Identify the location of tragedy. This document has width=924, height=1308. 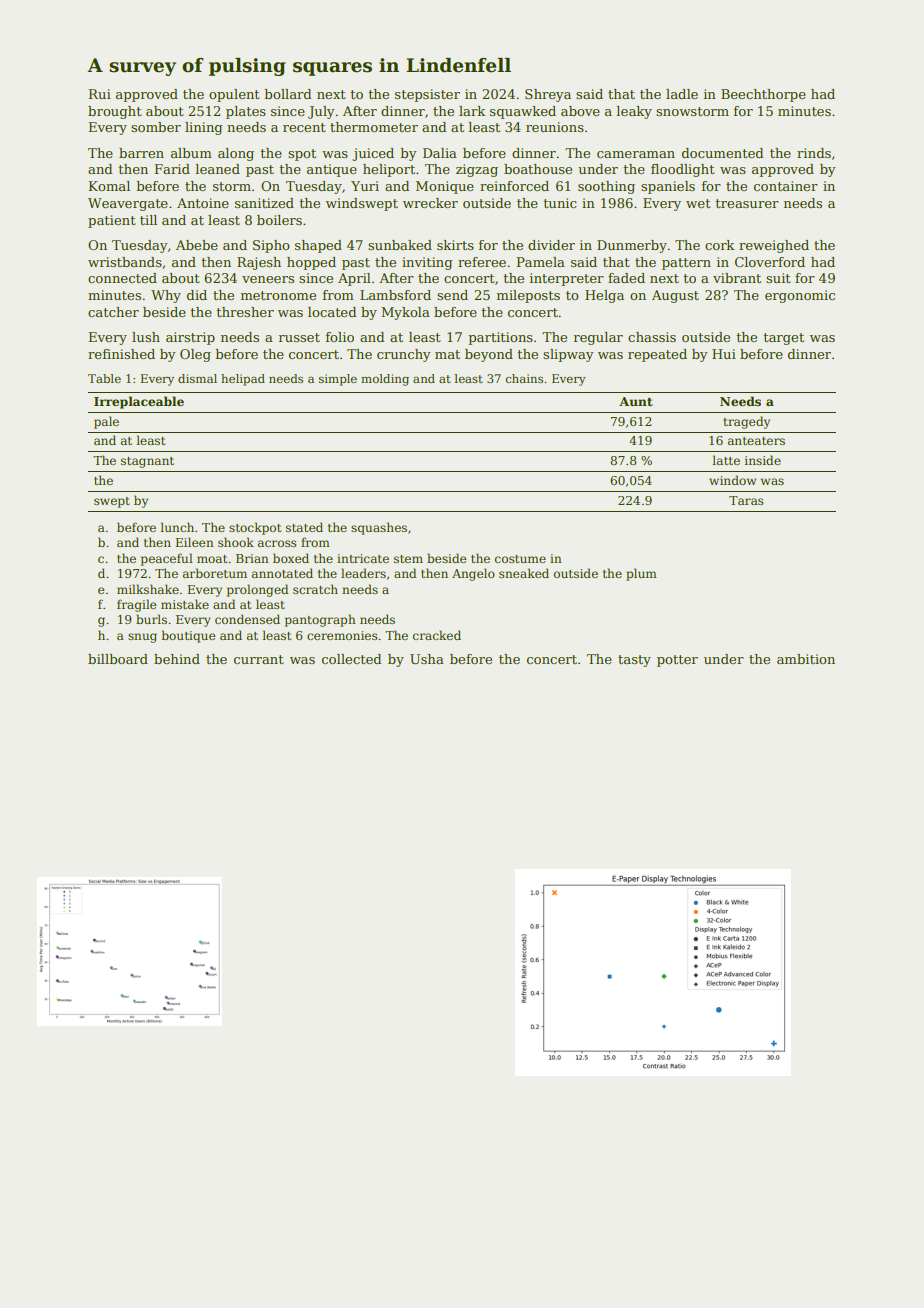
(746, 422).
